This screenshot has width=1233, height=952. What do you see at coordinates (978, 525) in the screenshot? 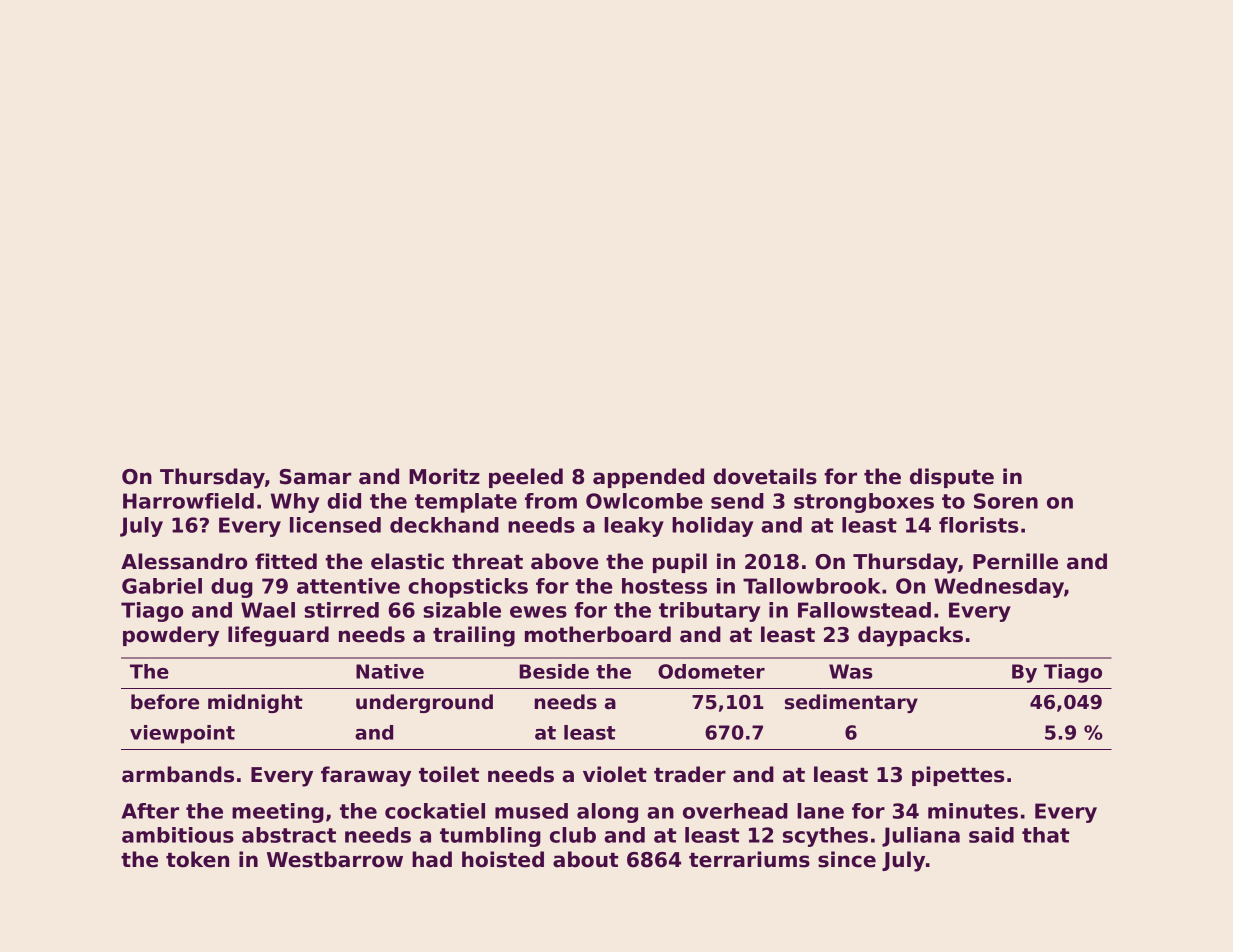
I see `florists` at bounding box center [978, 525].
